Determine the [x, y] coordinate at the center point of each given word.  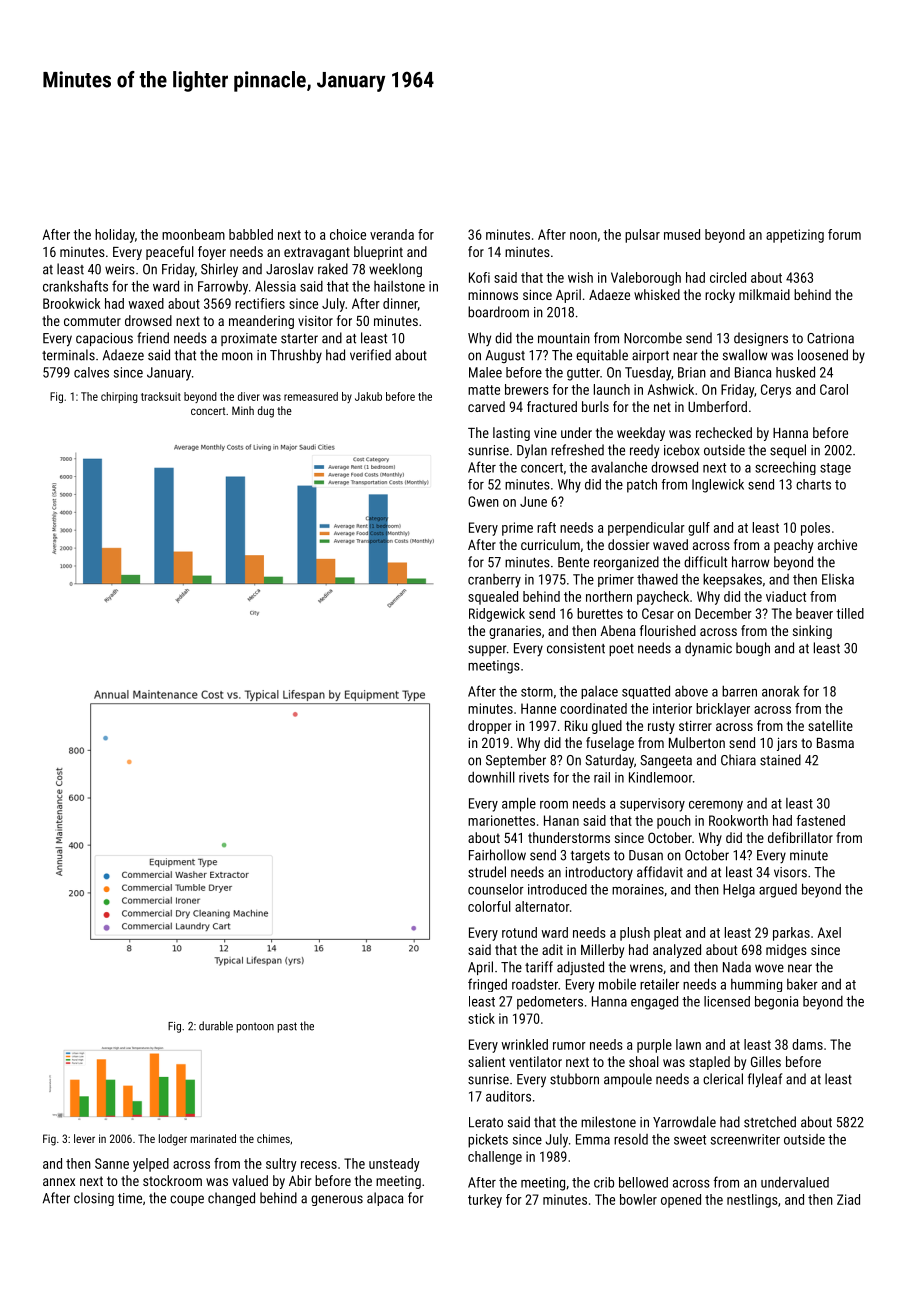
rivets [534, 777]
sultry [281, 1165]
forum [844, 234]
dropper [489, 727]
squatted [646, 692]
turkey [485, 1201]
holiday [115, 236]
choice [348, 234]
